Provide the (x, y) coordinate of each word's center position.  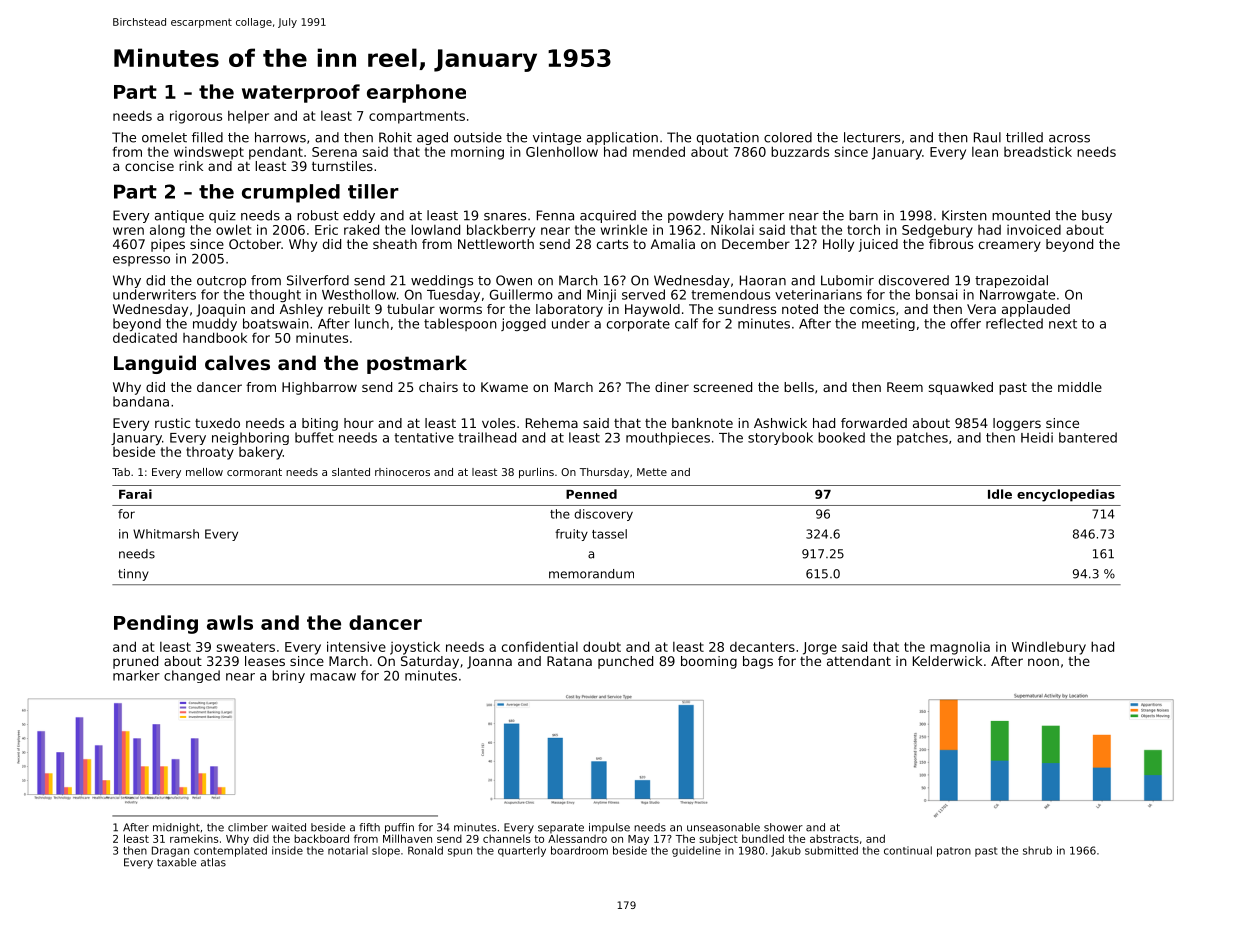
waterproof (301, 93)
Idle (1000, 494)
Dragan (170, 851)
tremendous (730, 294)
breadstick (1038, 151)
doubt (602, 646)
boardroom (579, 850)
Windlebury (1049, 648)
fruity (571, 535)
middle (1080, 387)
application (622, 138)
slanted (351, 472)
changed (192, 676)
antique (179, 216)
